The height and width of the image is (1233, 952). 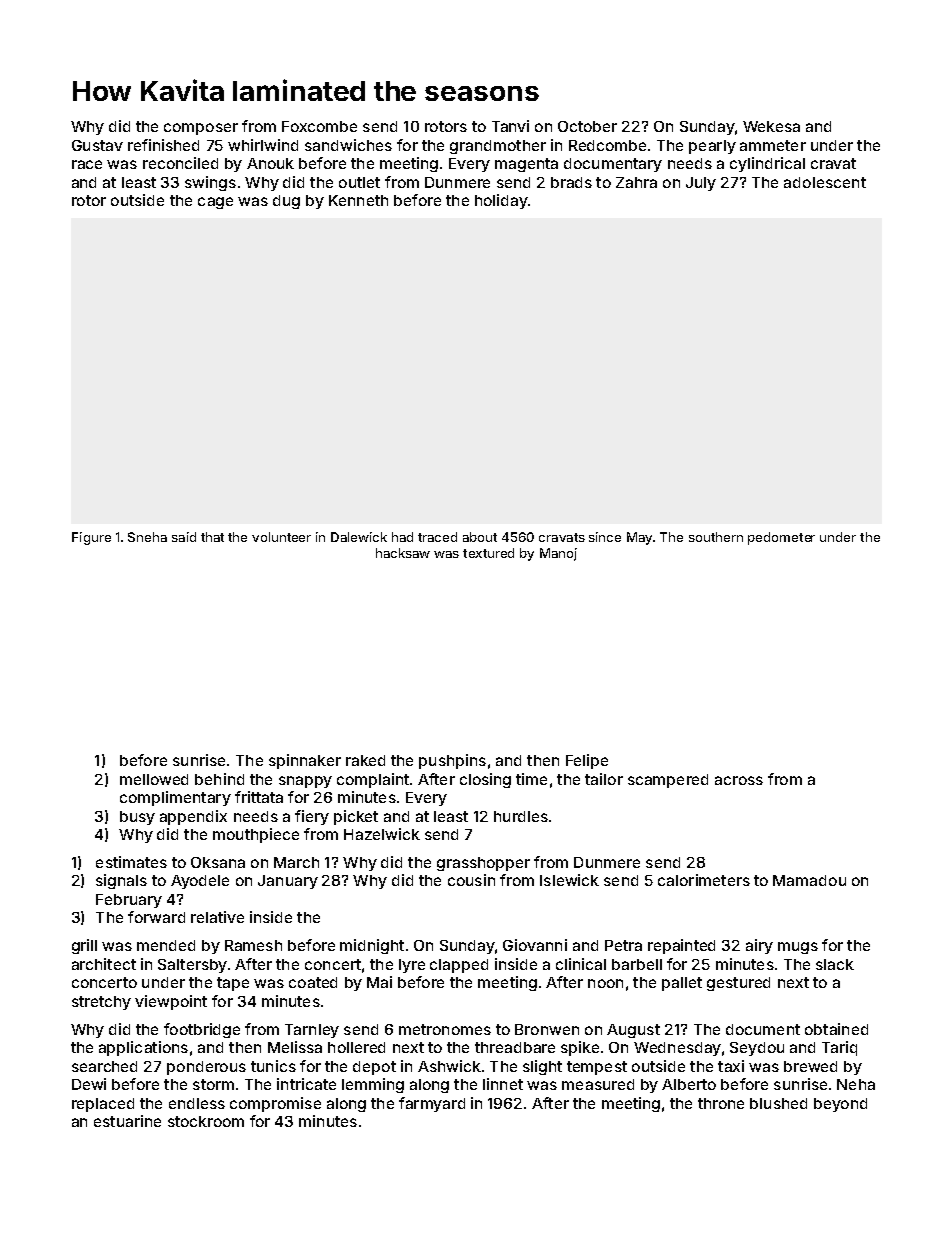 What do you see at coordinates (825, 182) in the image?
I see `adolescent` at bounding box center [825, 182].
